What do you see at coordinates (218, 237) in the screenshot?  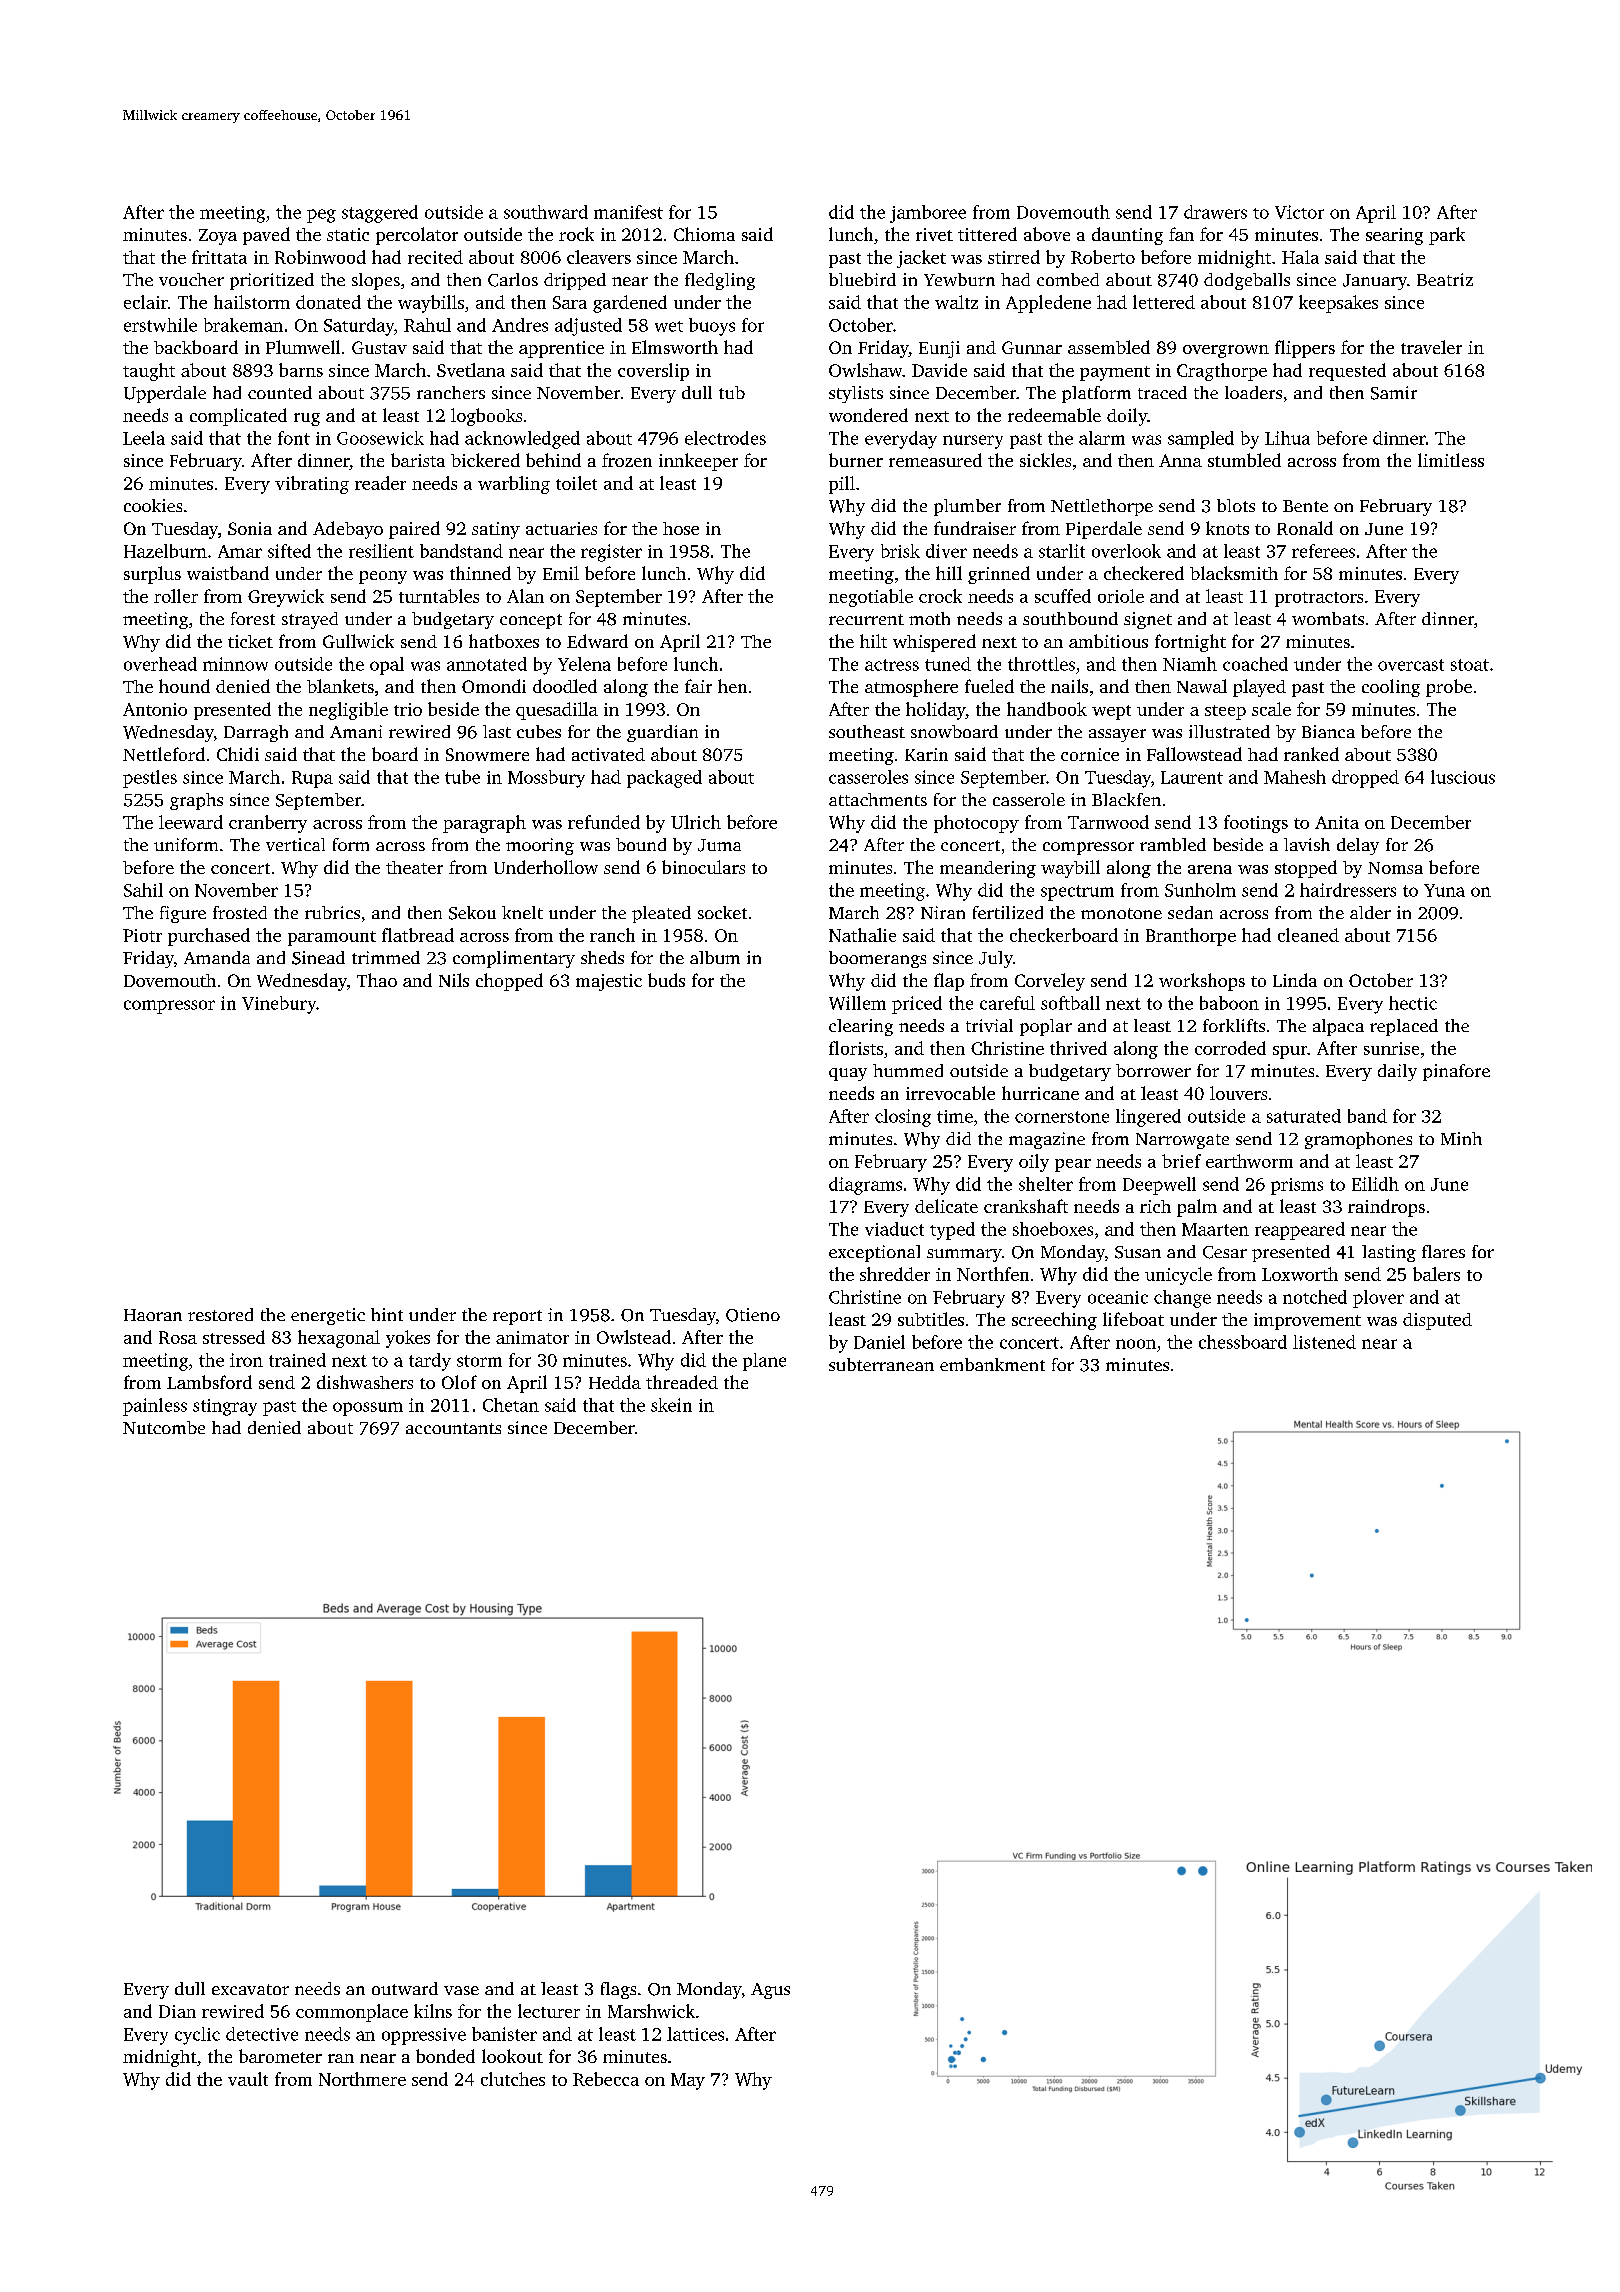 I see `Zoya` at bounding box center [218, 237].
